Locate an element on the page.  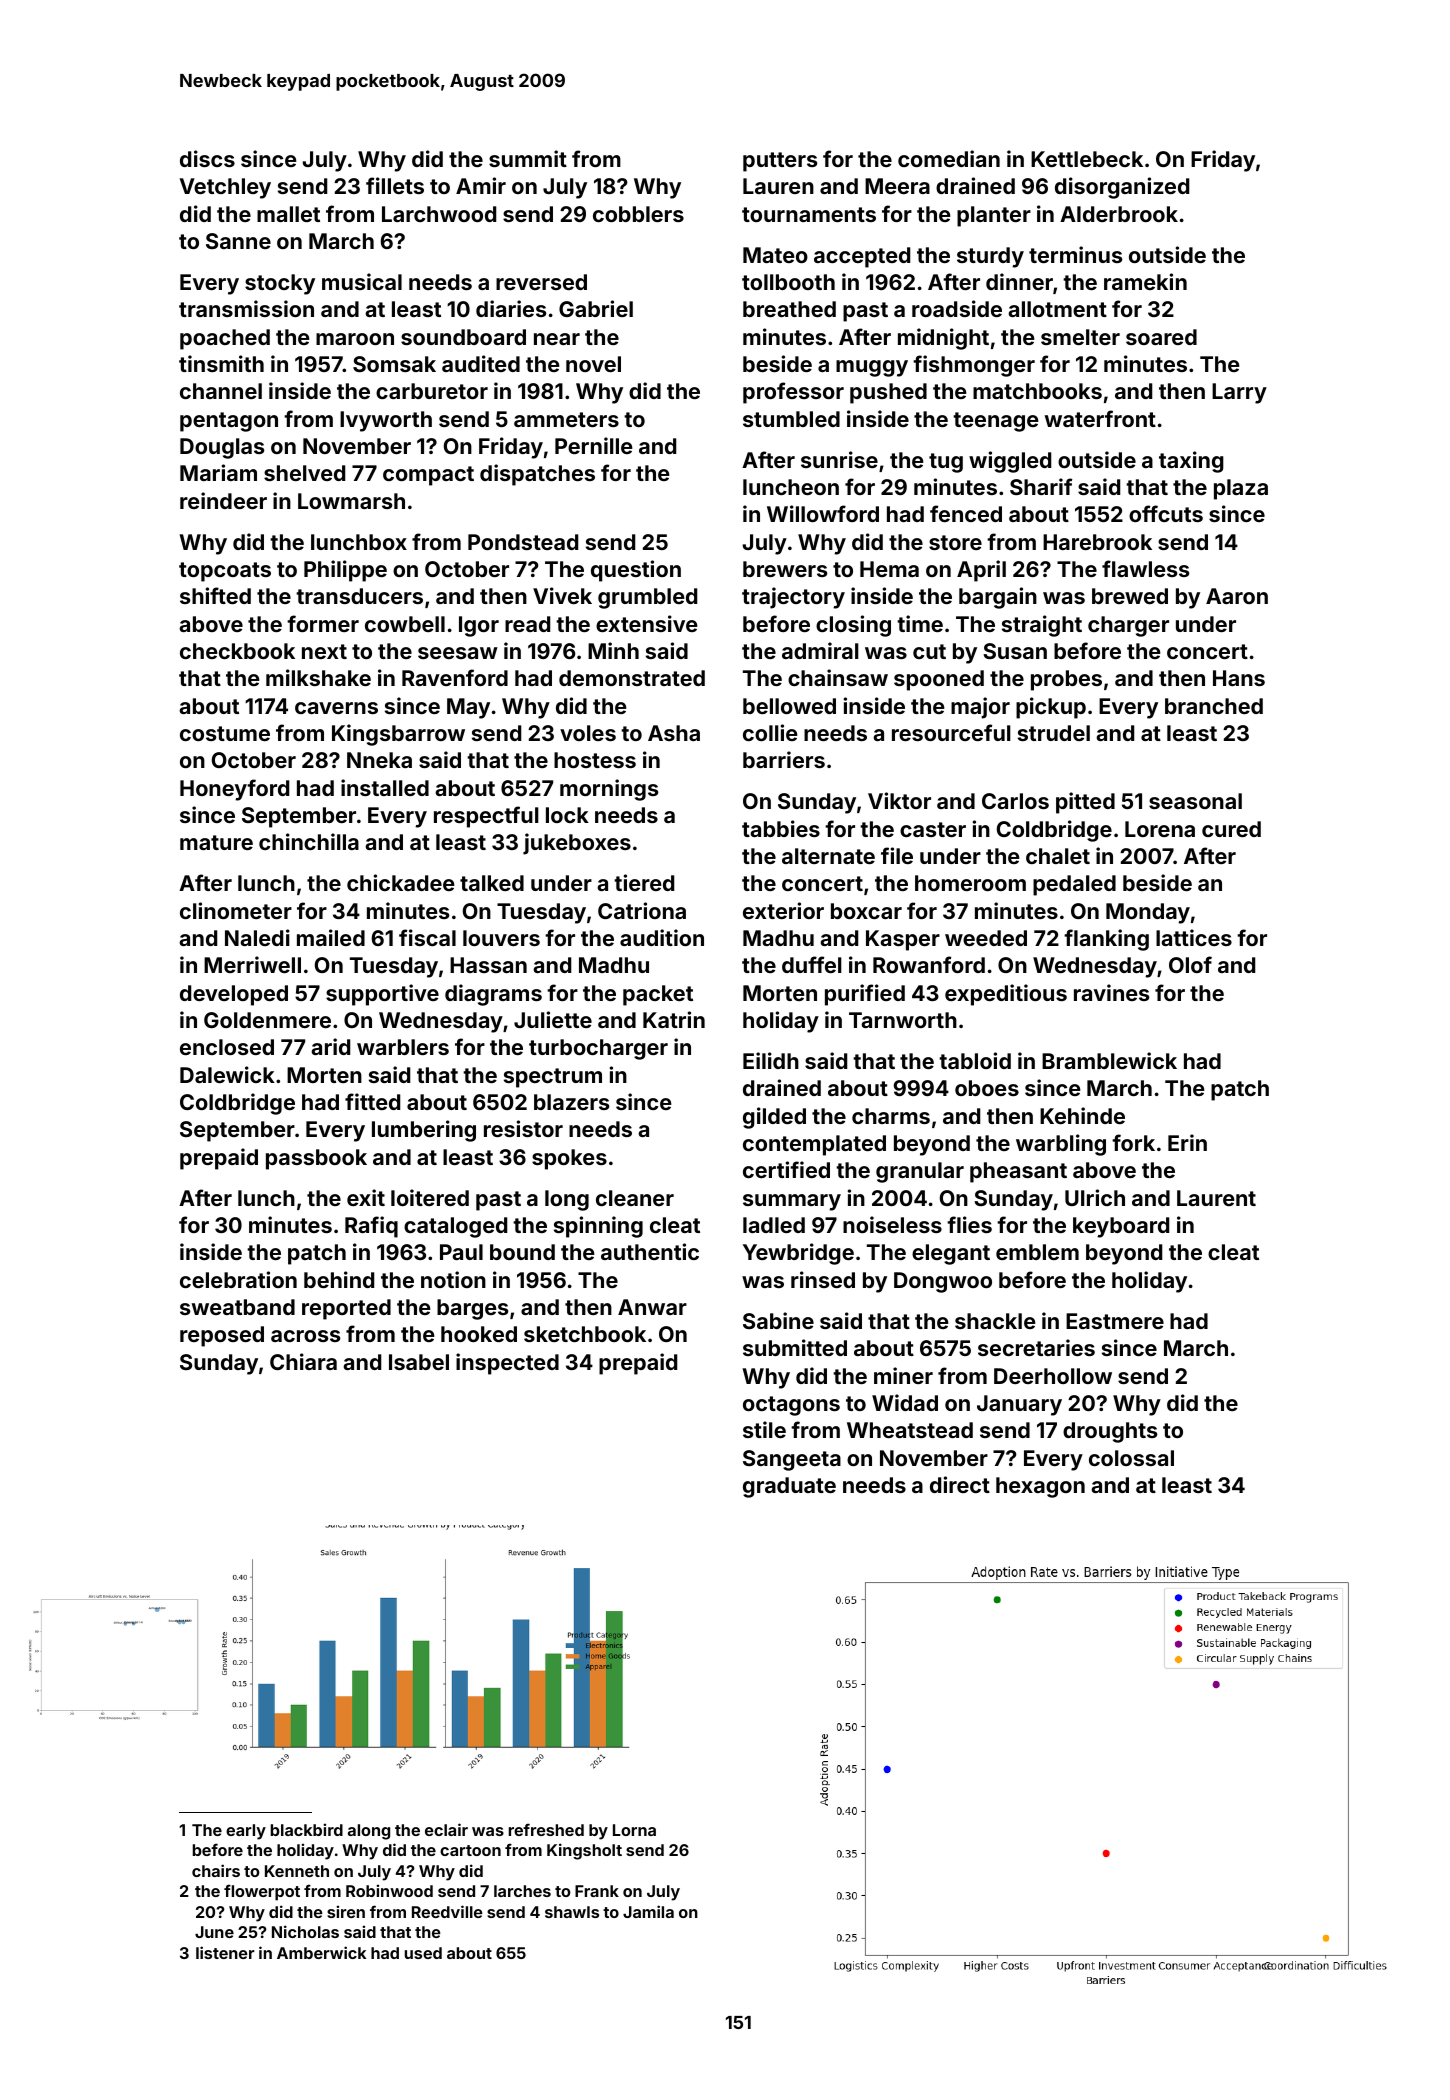
graduate is located at coordinates (789, 1487).
